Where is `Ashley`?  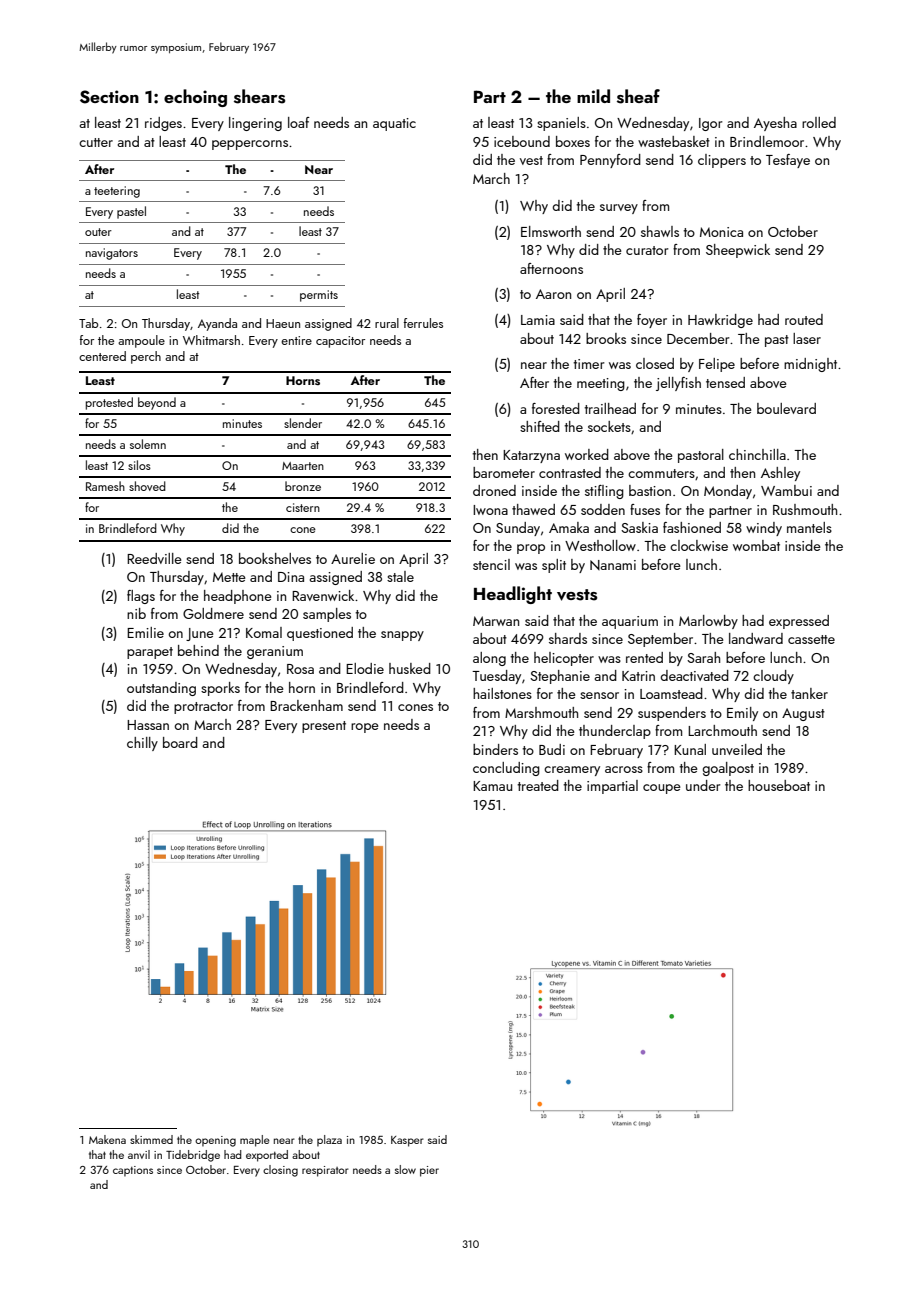
Ashley is located at coordinates (780, 474).
